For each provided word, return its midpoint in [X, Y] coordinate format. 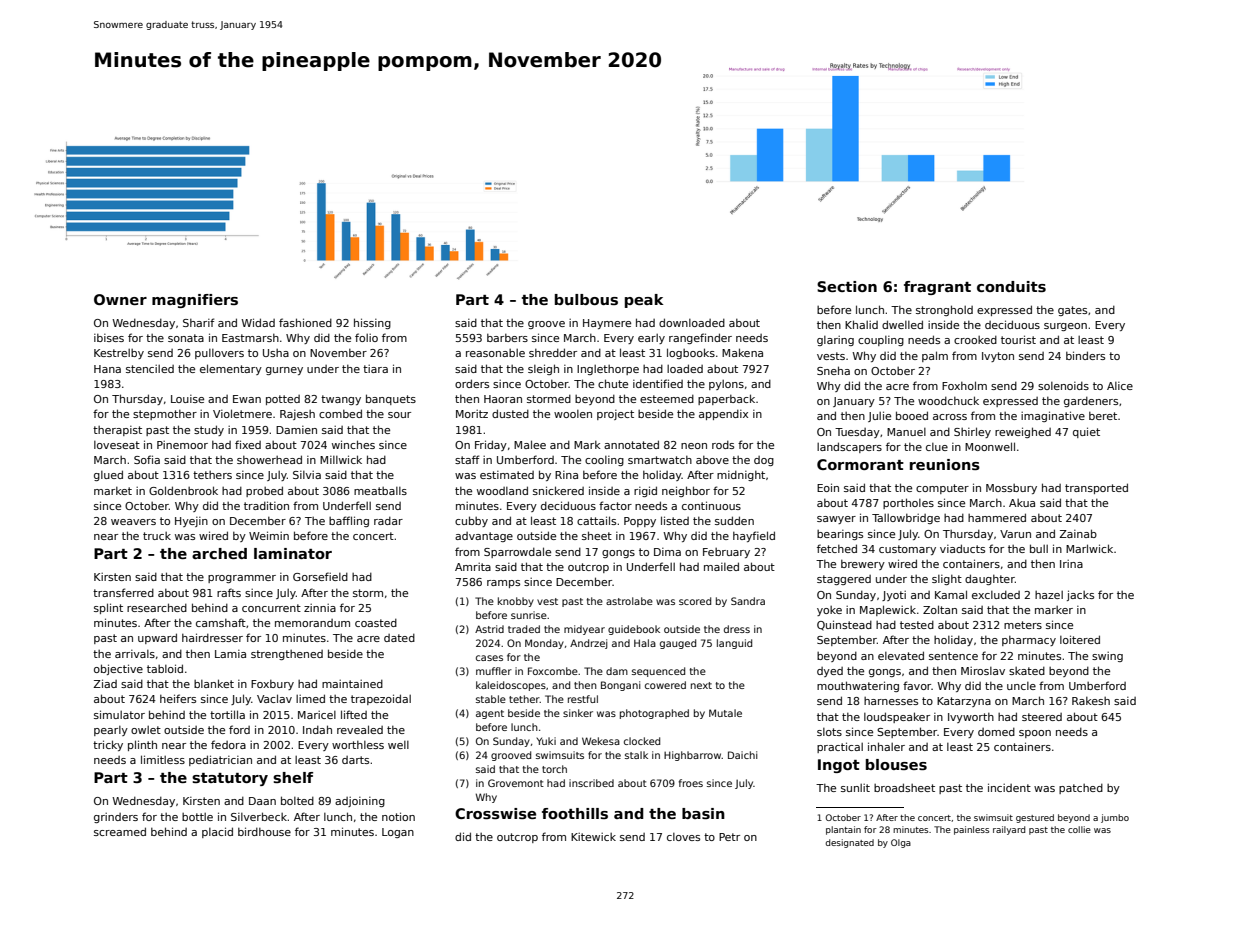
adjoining [360, 802]
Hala [645, 643]
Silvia [307, 475]
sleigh [543, 369]
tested [917, 624]
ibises [109, 337]
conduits [1011, 286]
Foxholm [964, 385]
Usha [276, 353]
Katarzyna [964, 702]
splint [108, 608]
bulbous [586, 299]
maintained [352, 683]
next [701, 685]
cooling [604, 461]
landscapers [849, 447]
